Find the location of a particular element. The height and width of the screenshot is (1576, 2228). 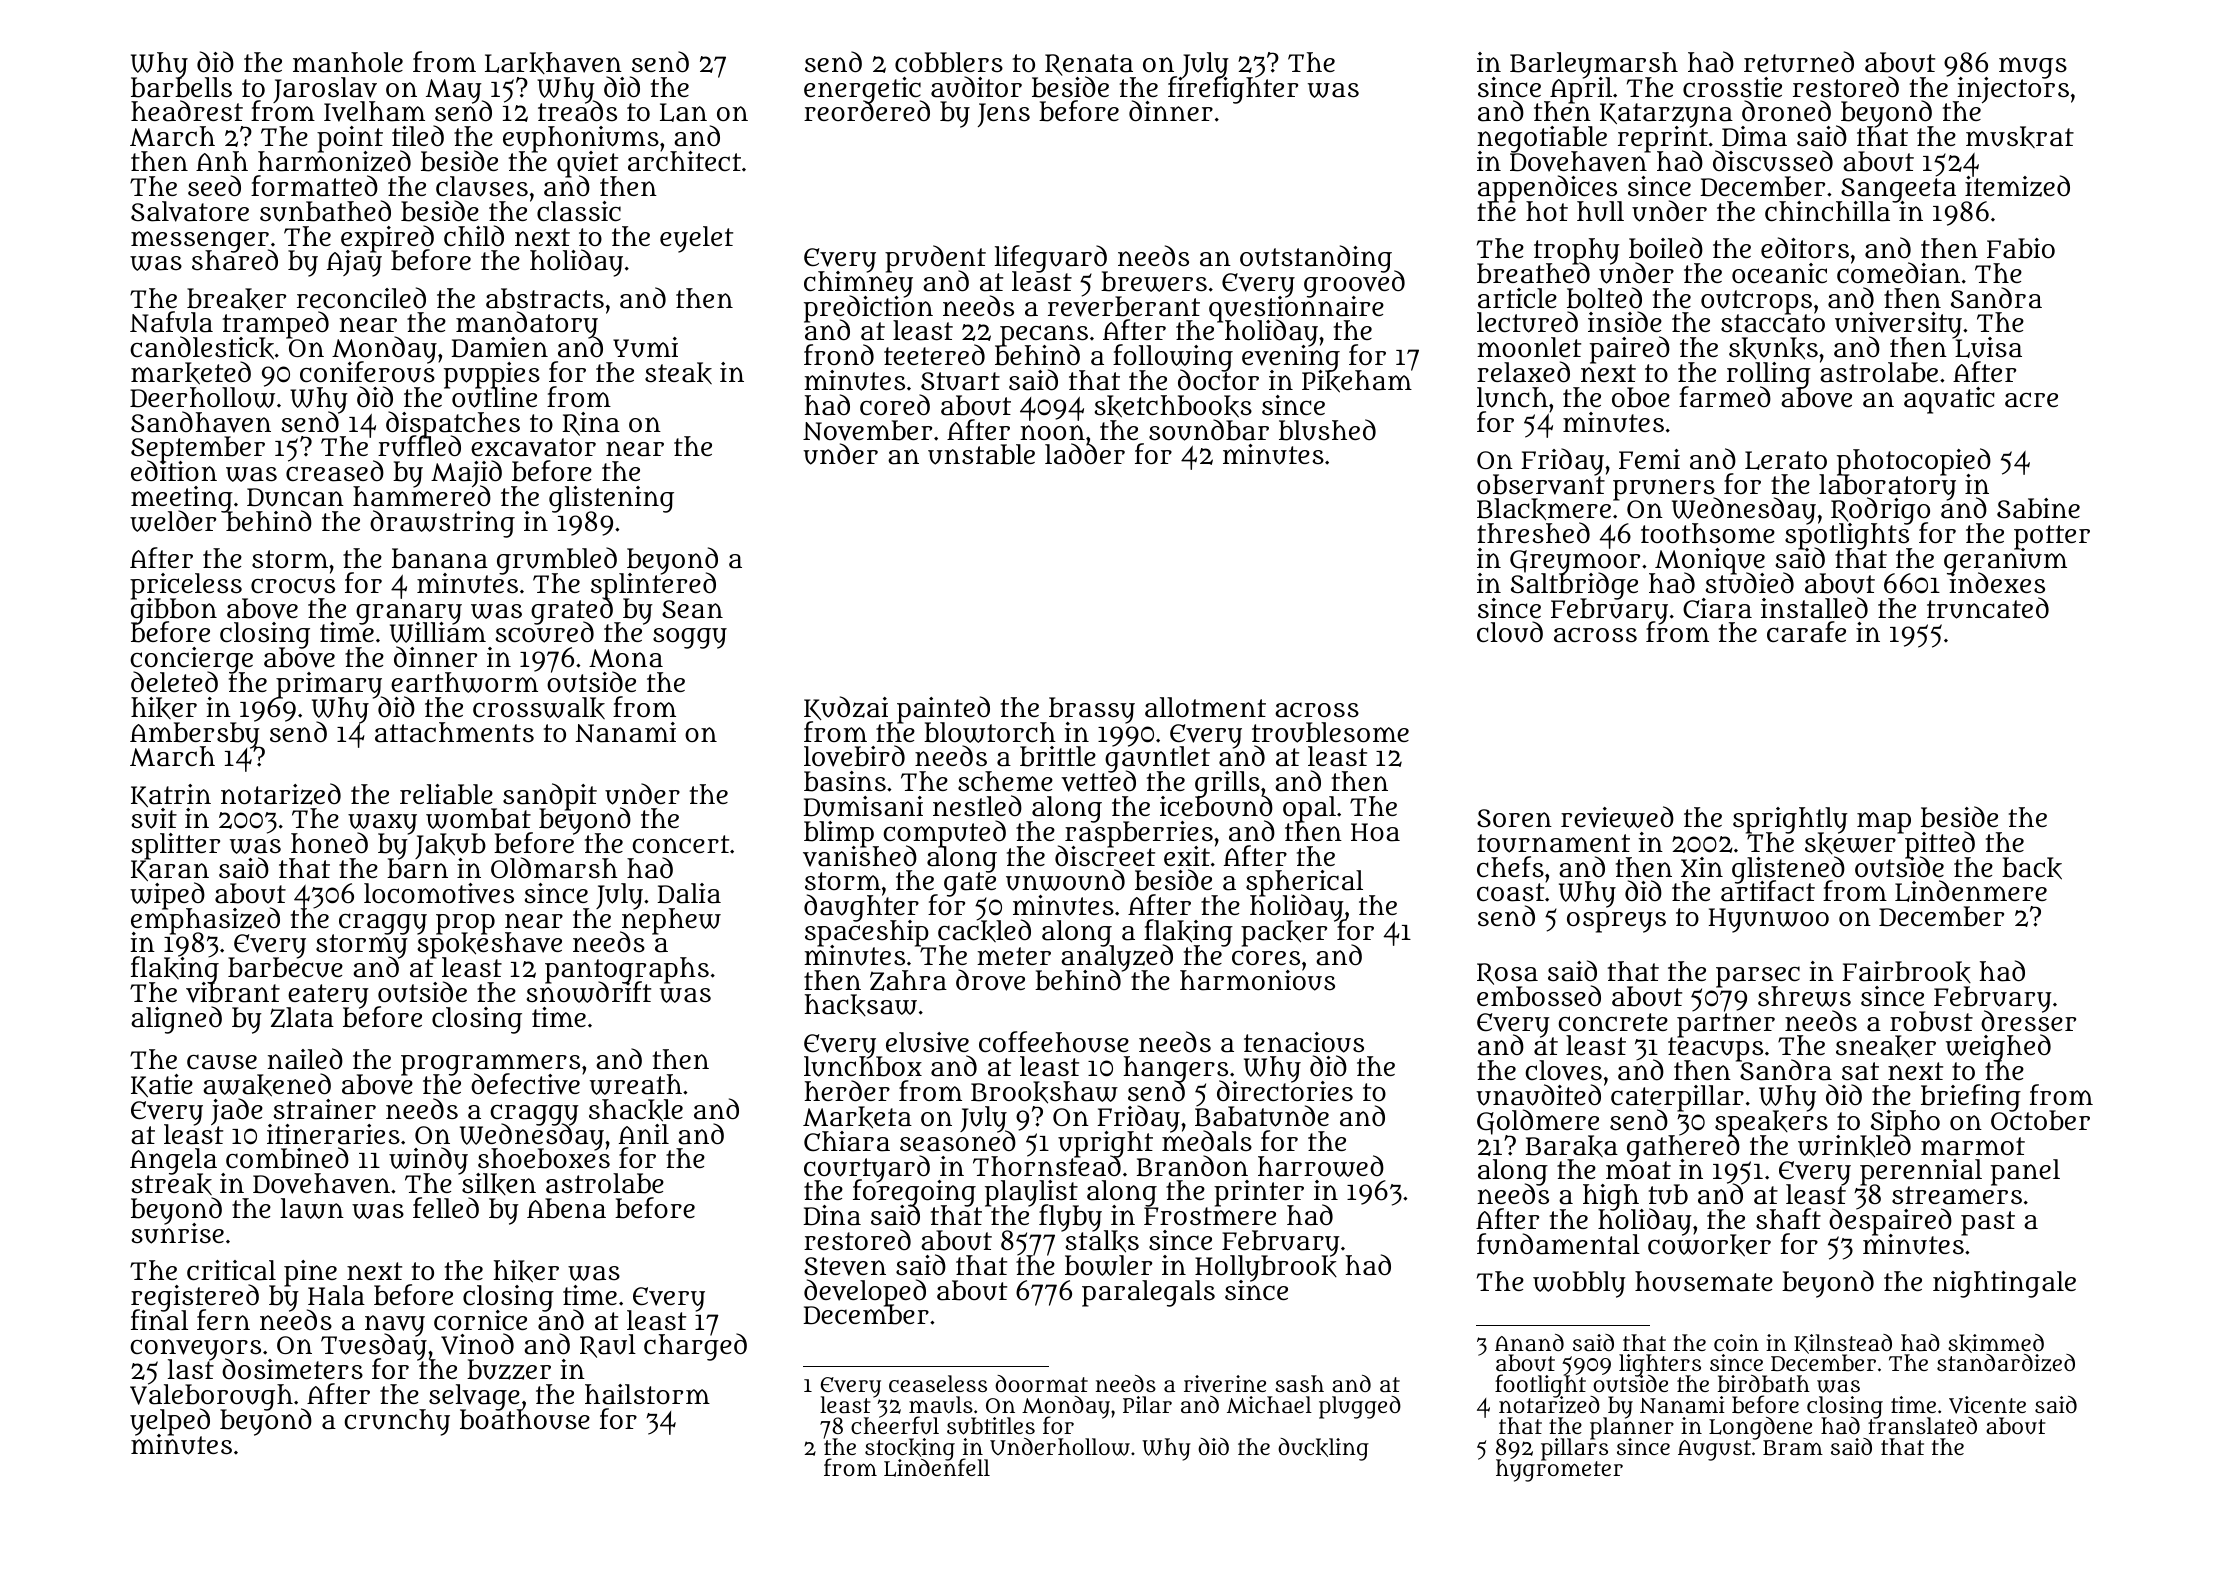

barbells is located at coordinates (181, 88).
